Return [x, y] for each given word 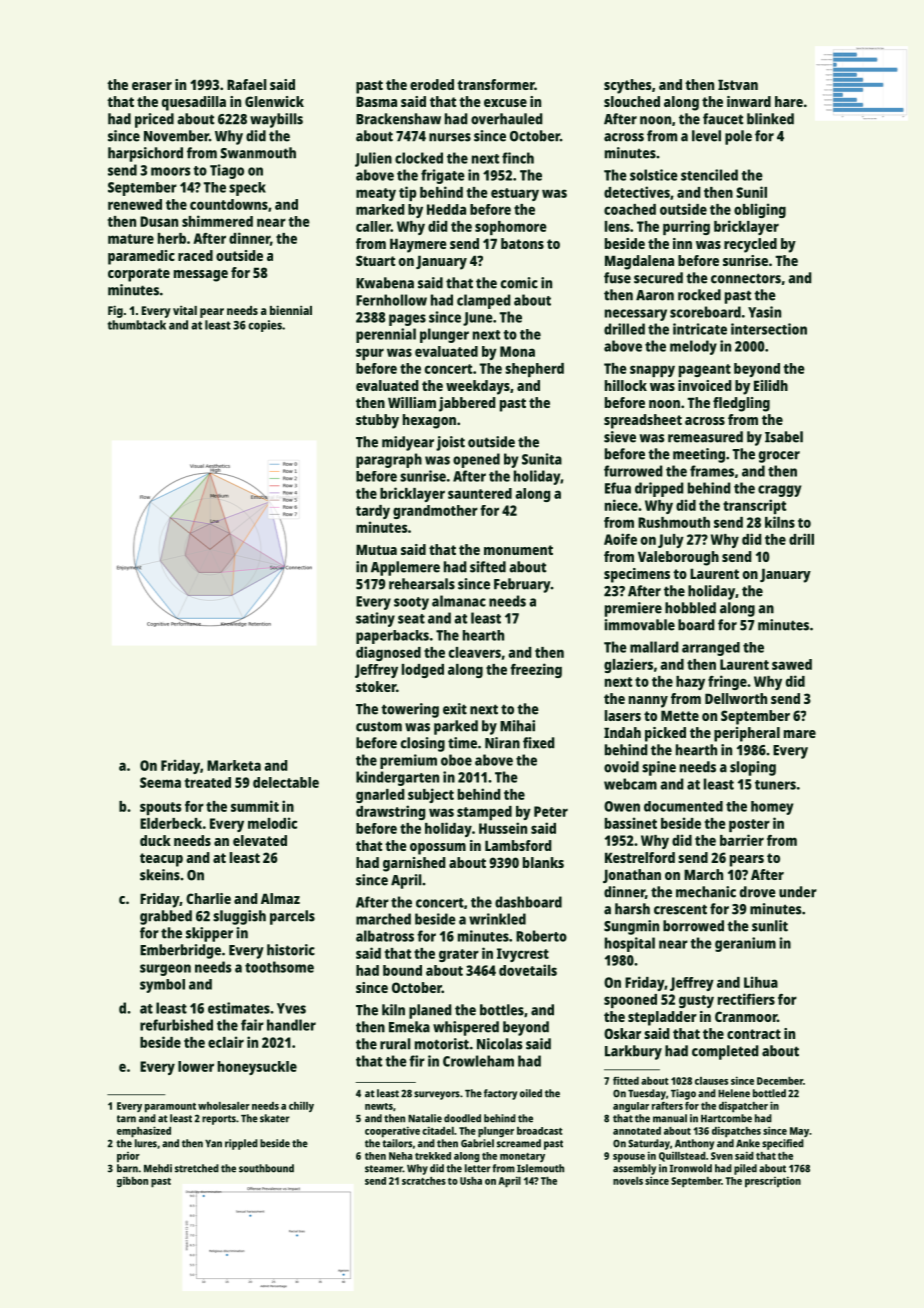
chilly [301, 1107]
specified [783, 1144]
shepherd [534, 370]
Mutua [376, 549]
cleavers [475, 652]
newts [379, 1106]
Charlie [208, 898]
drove [758, 892]
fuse [617, 278]
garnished [414, 864]
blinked [770, 119]
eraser [152, 86]
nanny [648, 702]
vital [185, 310]
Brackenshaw [398, 119]
